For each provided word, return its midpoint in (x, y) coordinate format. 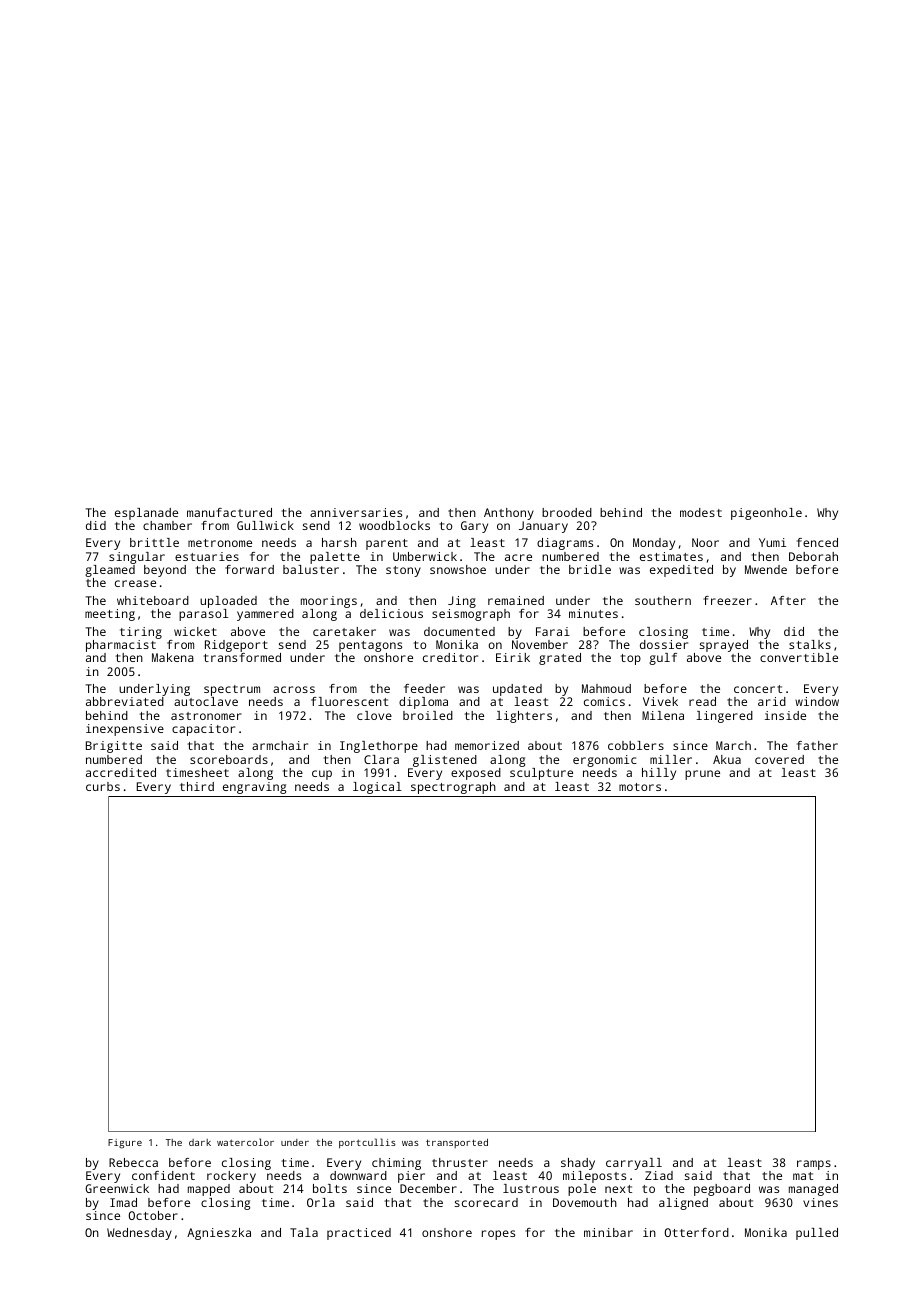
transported (457, 1143)
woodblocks (394, 525)
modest (701, 512)
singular (137, 558)
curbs (103, 786)
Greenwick (117, 1188)
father (817, 745)
